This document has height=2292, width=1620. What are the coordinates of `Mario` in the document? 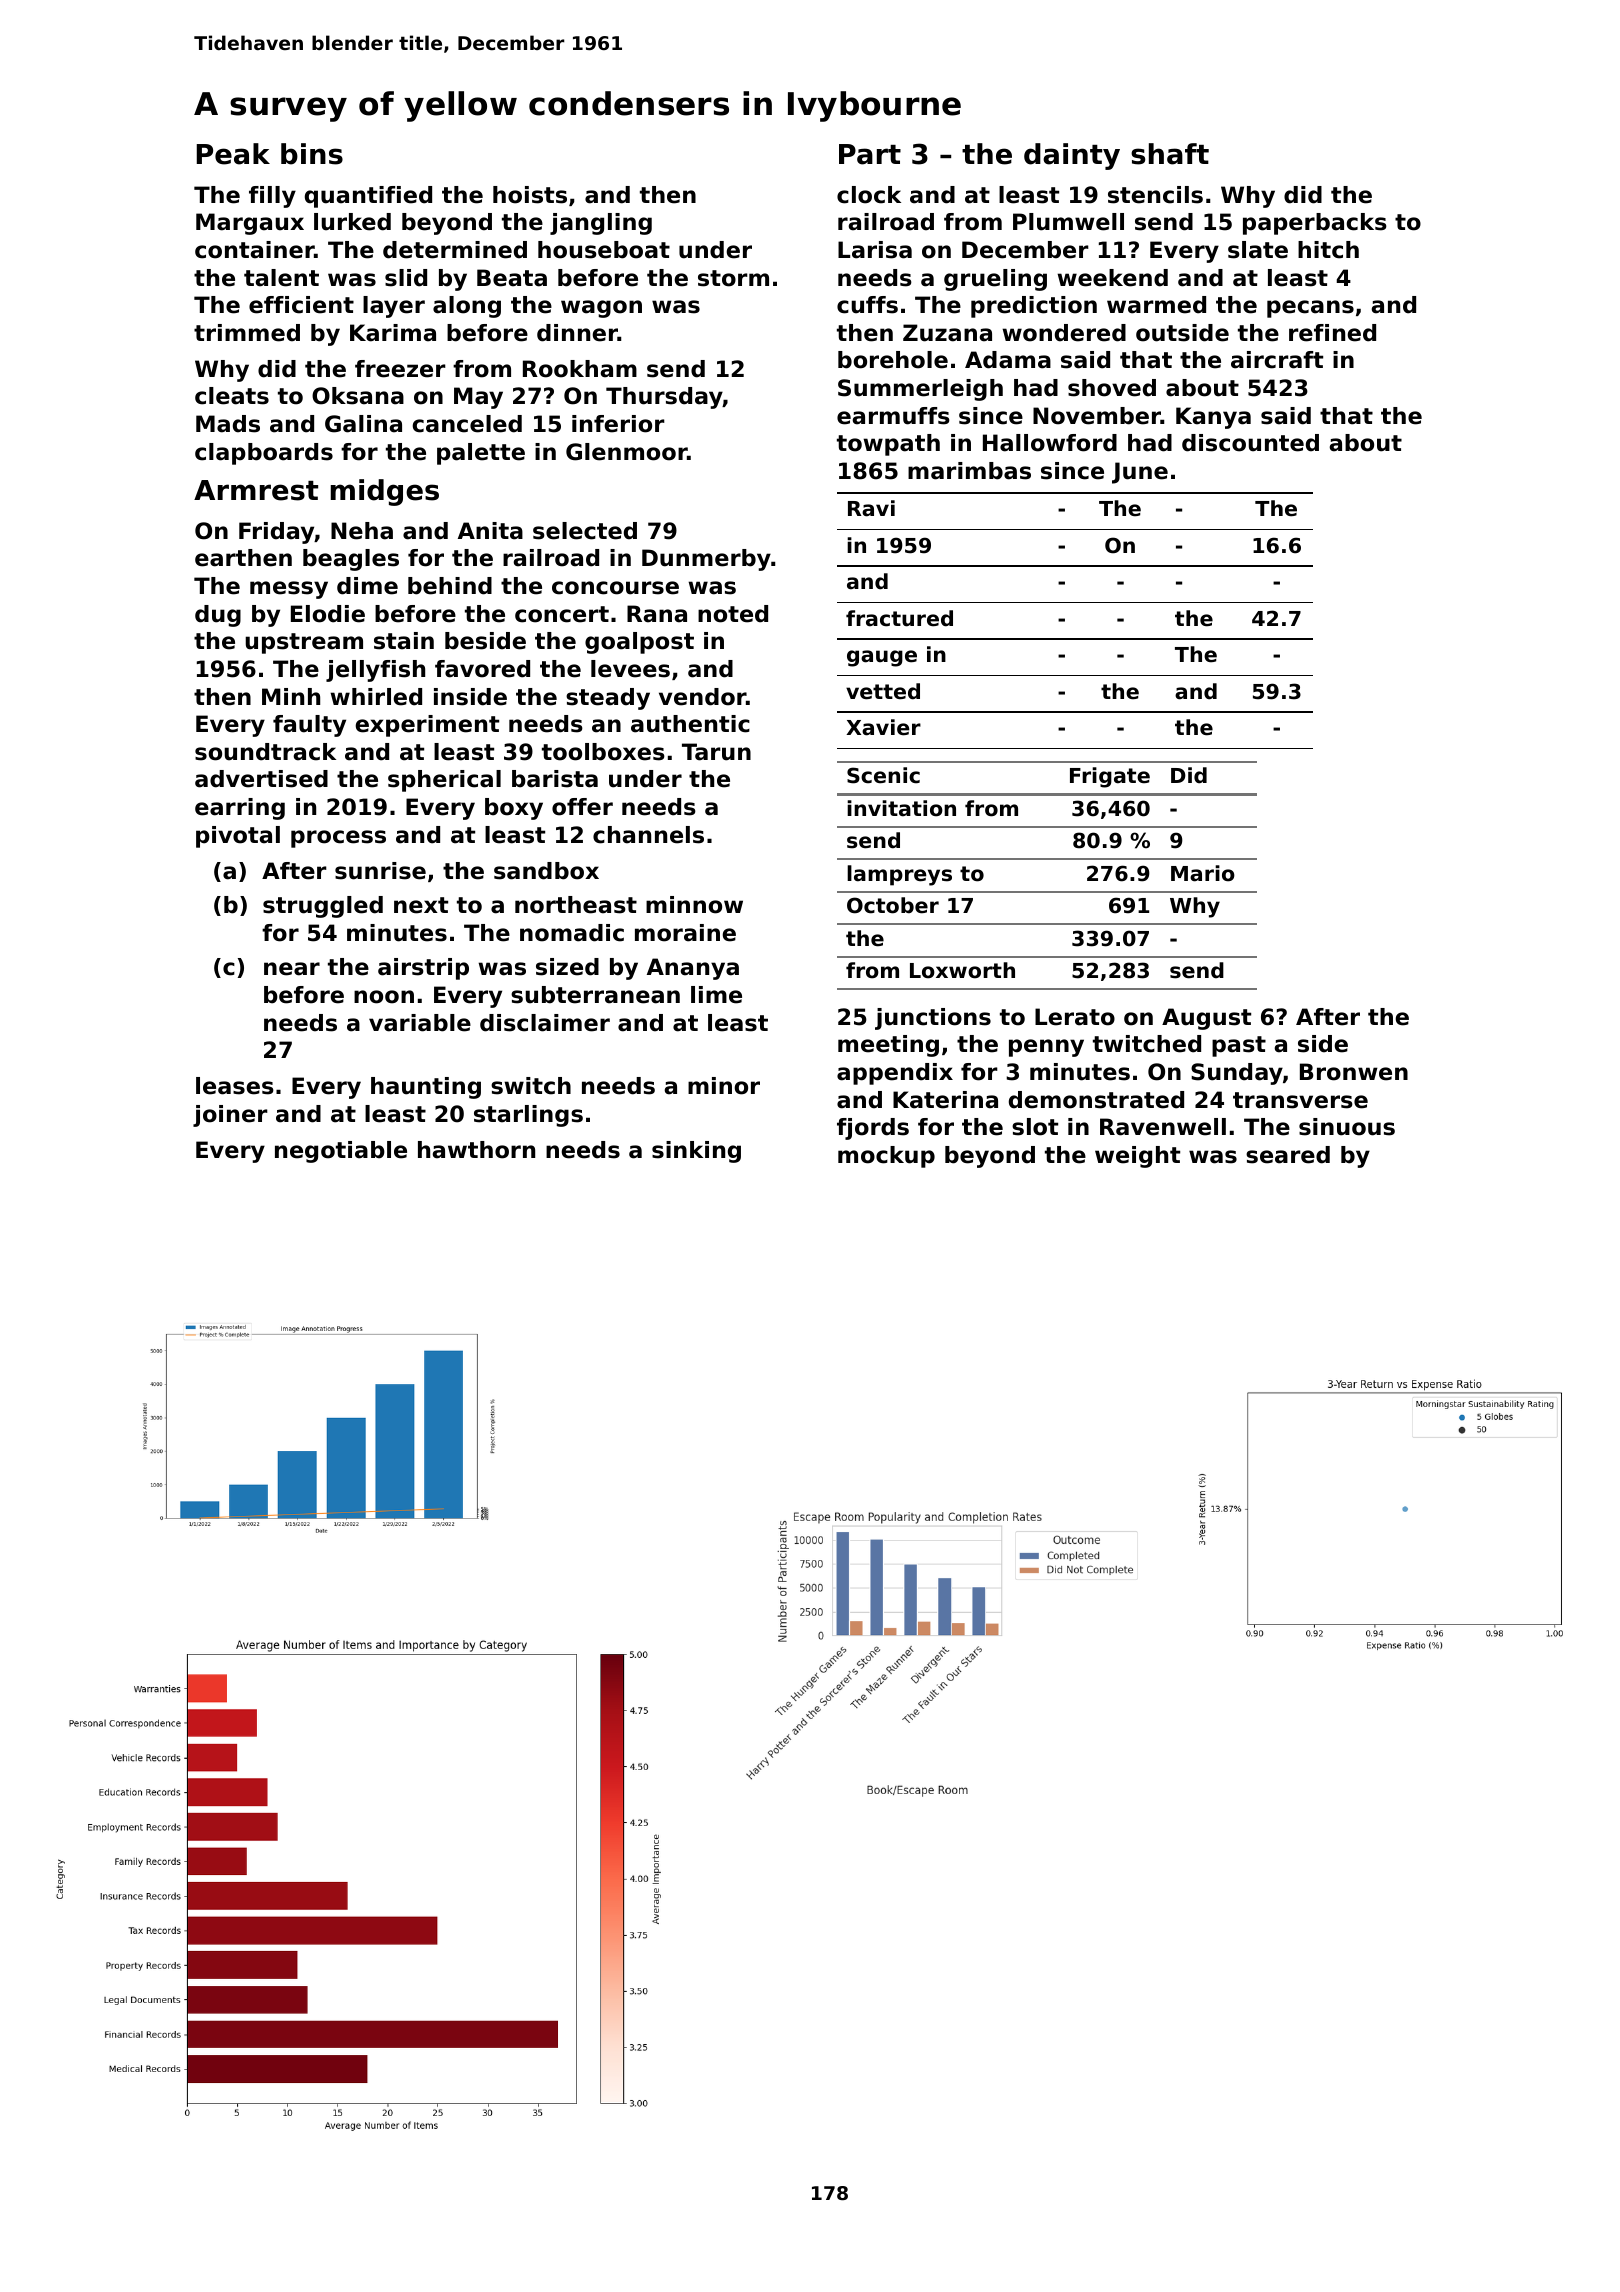 It's located at (1203, 873).
